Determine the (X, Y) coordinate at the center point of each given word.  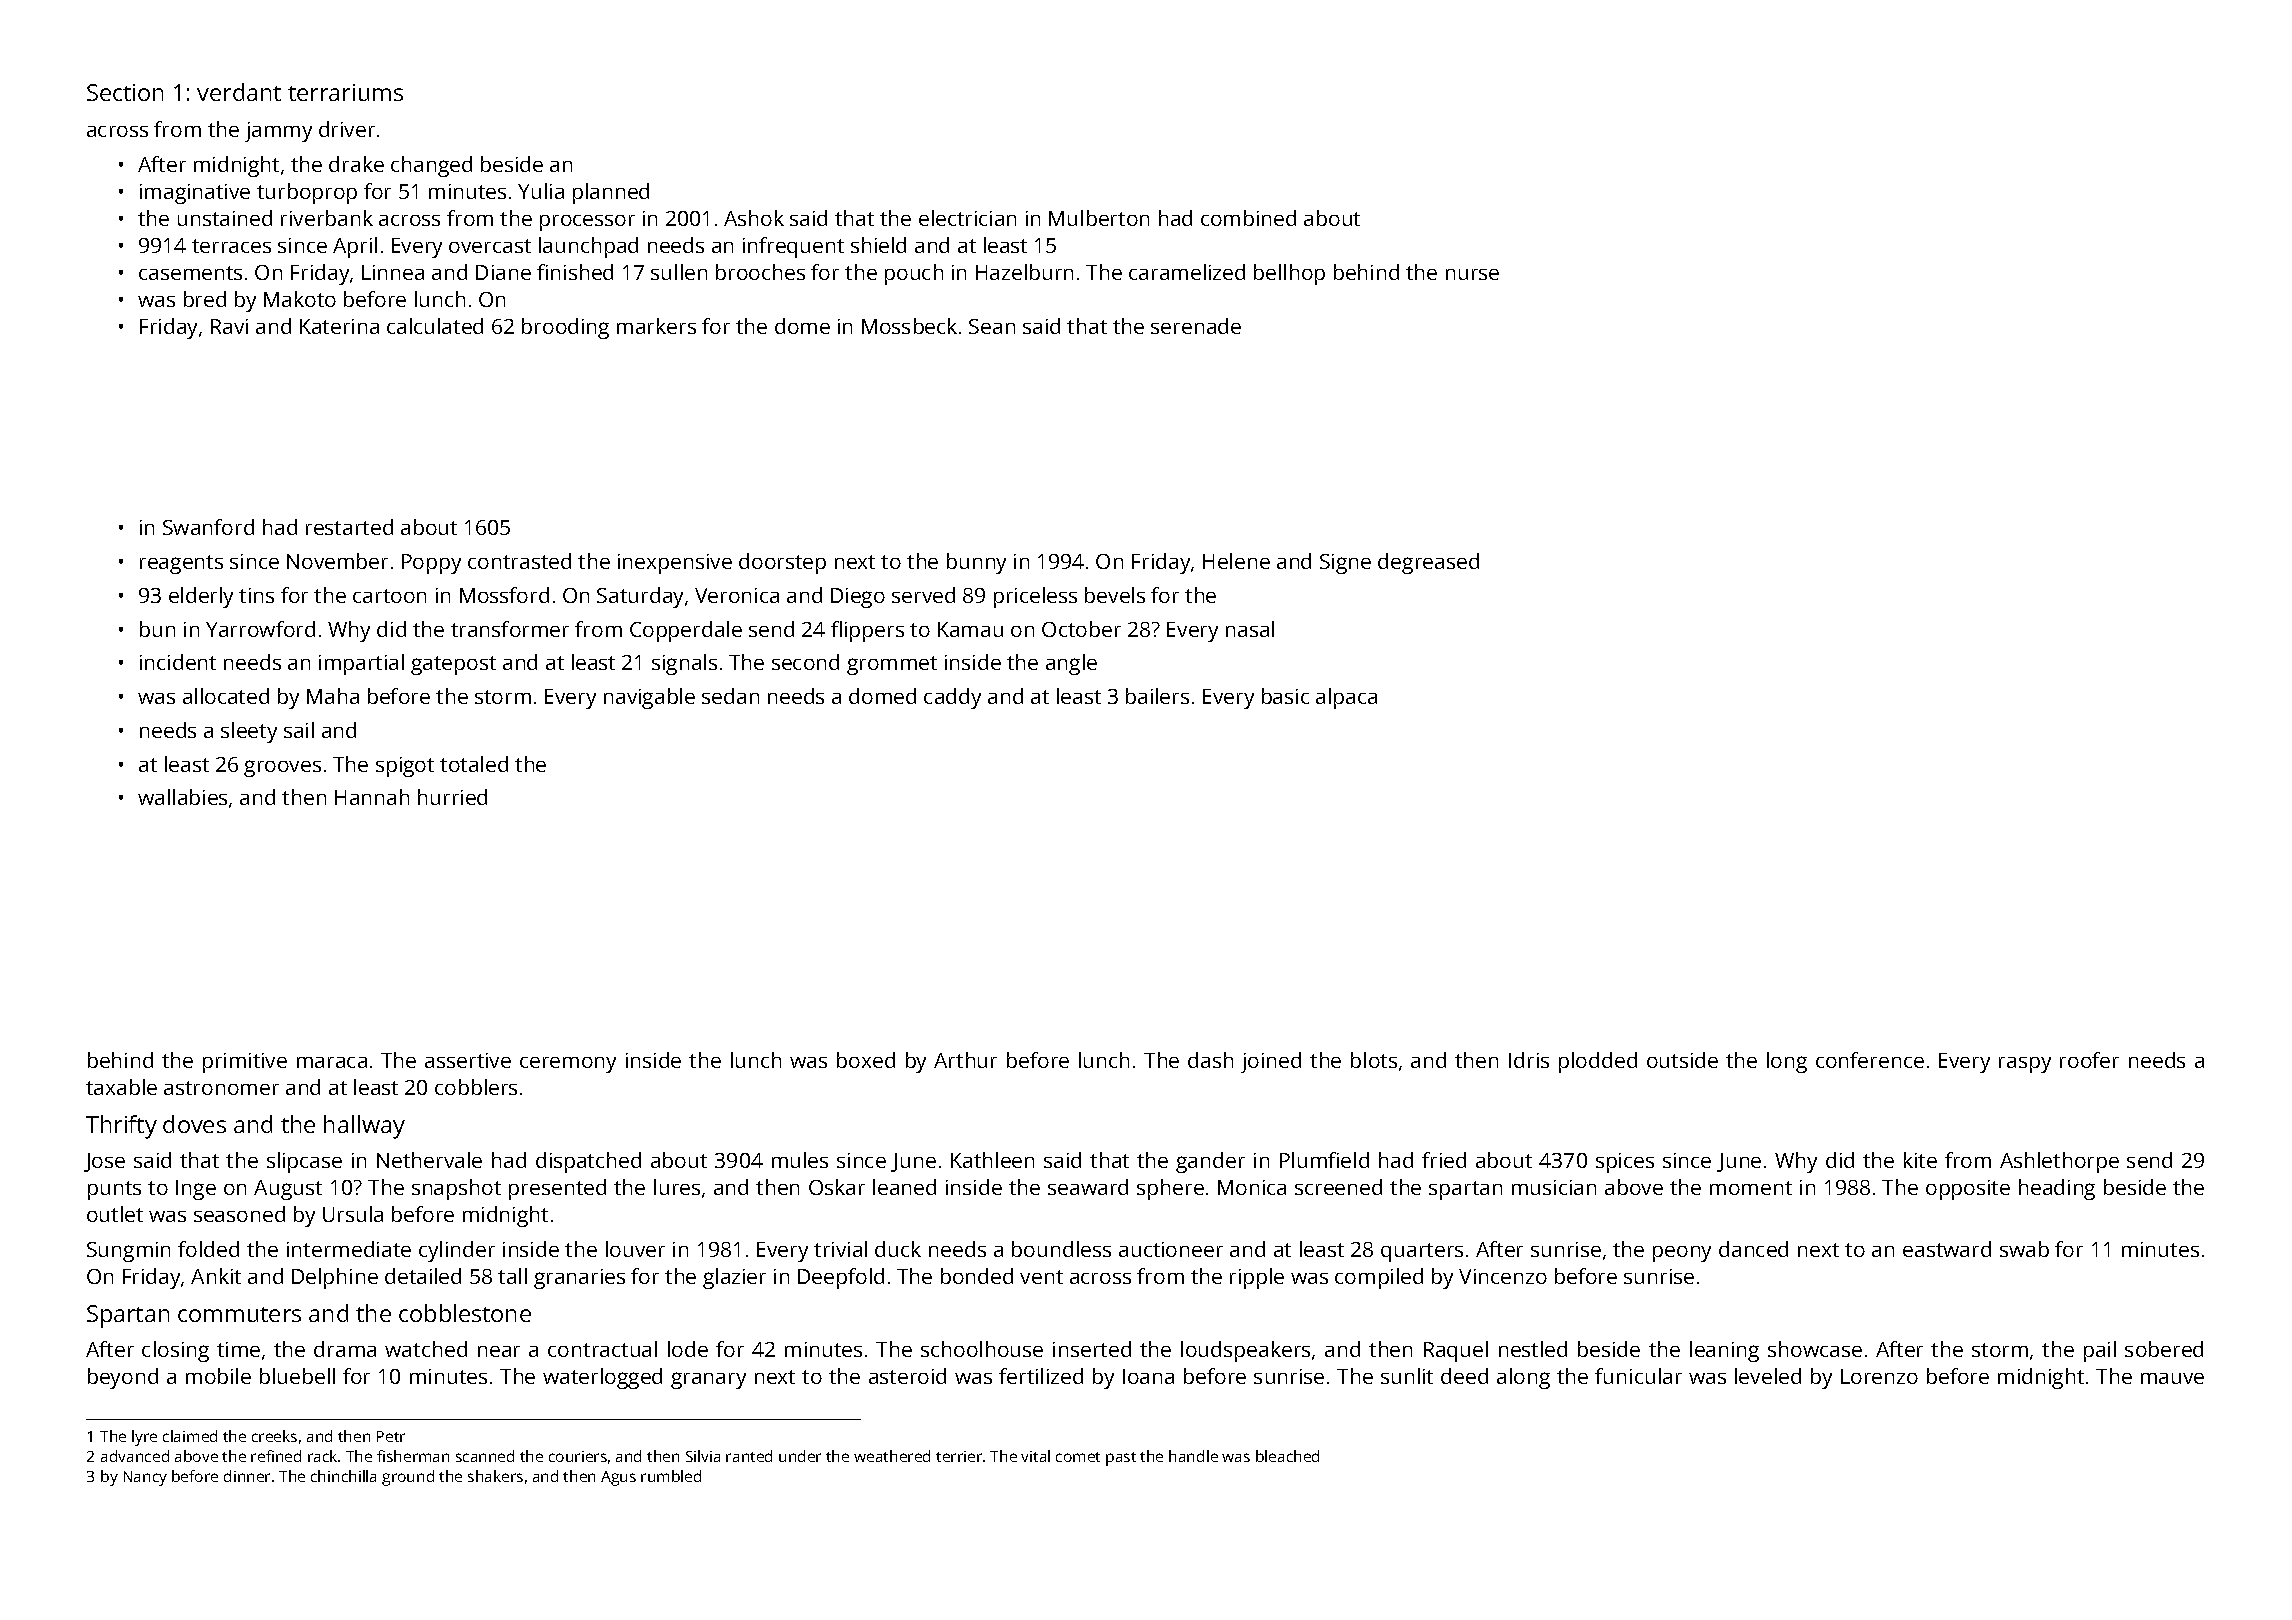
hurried (452, 797)
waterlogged (602, 1378)
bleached (1287, 1456)
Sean (992, 326)
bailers (1157, 696)
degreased (1428, 563)
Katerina (339, 326)
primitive (245, 1063)
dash (1210, 1060)
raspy (2025, 1065)
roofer (2089, 1060)
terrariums (345, 92)
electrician (967, 218)
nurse (1472, 274)
